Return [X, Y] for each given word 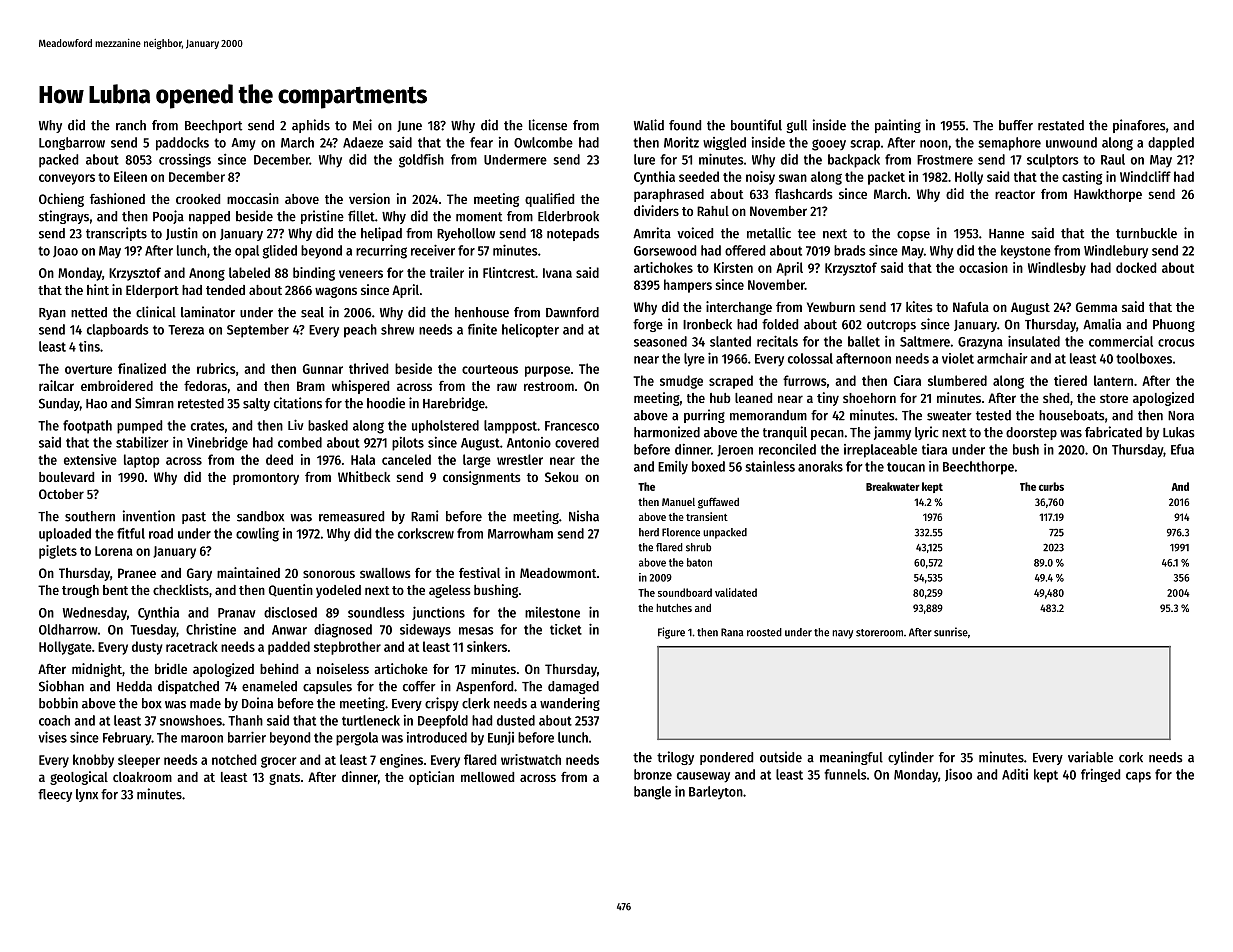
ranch [131, 125]
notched [234, 759]
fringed [1100, 775]
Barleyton [716, 792]
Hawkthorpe [1108, 195]
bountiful [756, 125]
